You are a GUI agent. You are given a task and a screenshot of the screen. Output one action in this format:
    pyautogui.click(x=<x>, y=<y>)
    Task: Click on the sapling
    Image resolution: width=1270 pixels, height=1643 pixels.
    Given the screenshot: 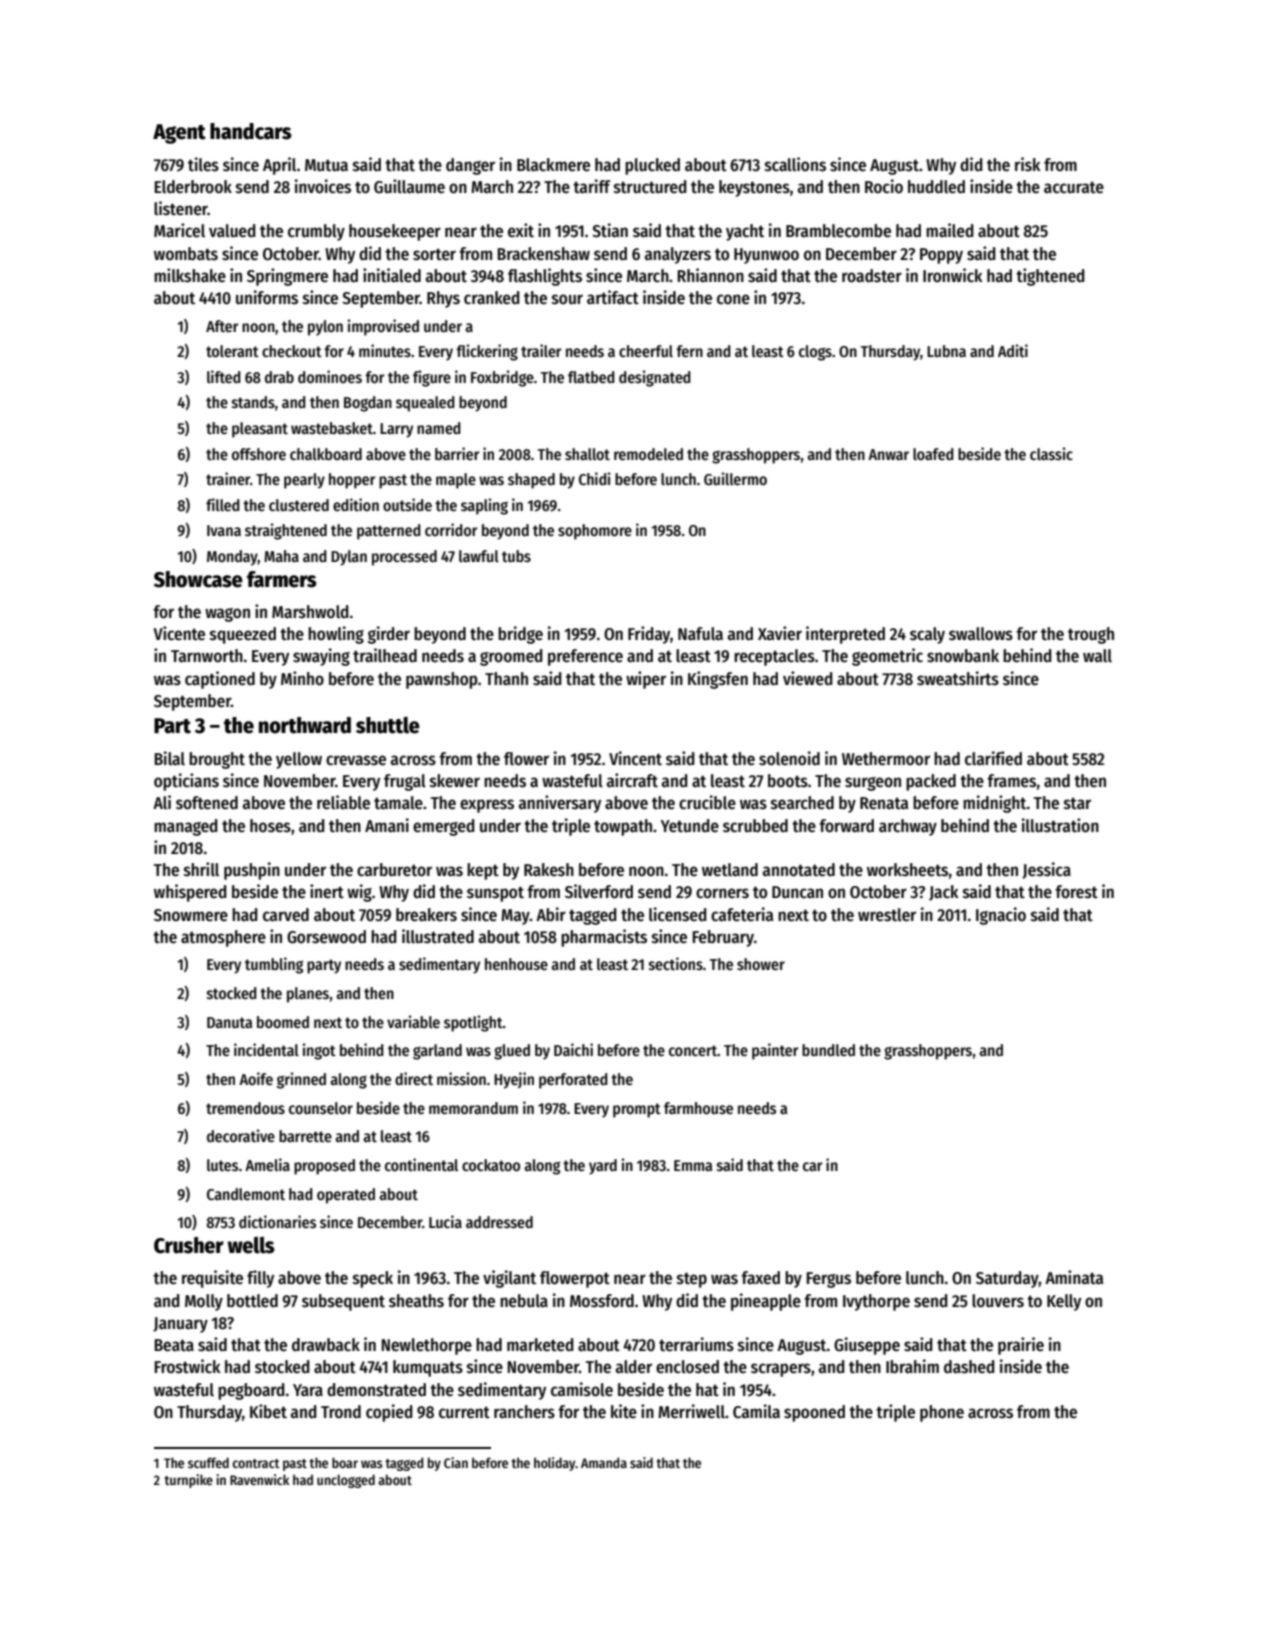 What is the action you would take?
    pyautogui.click(x=484, y=506)
